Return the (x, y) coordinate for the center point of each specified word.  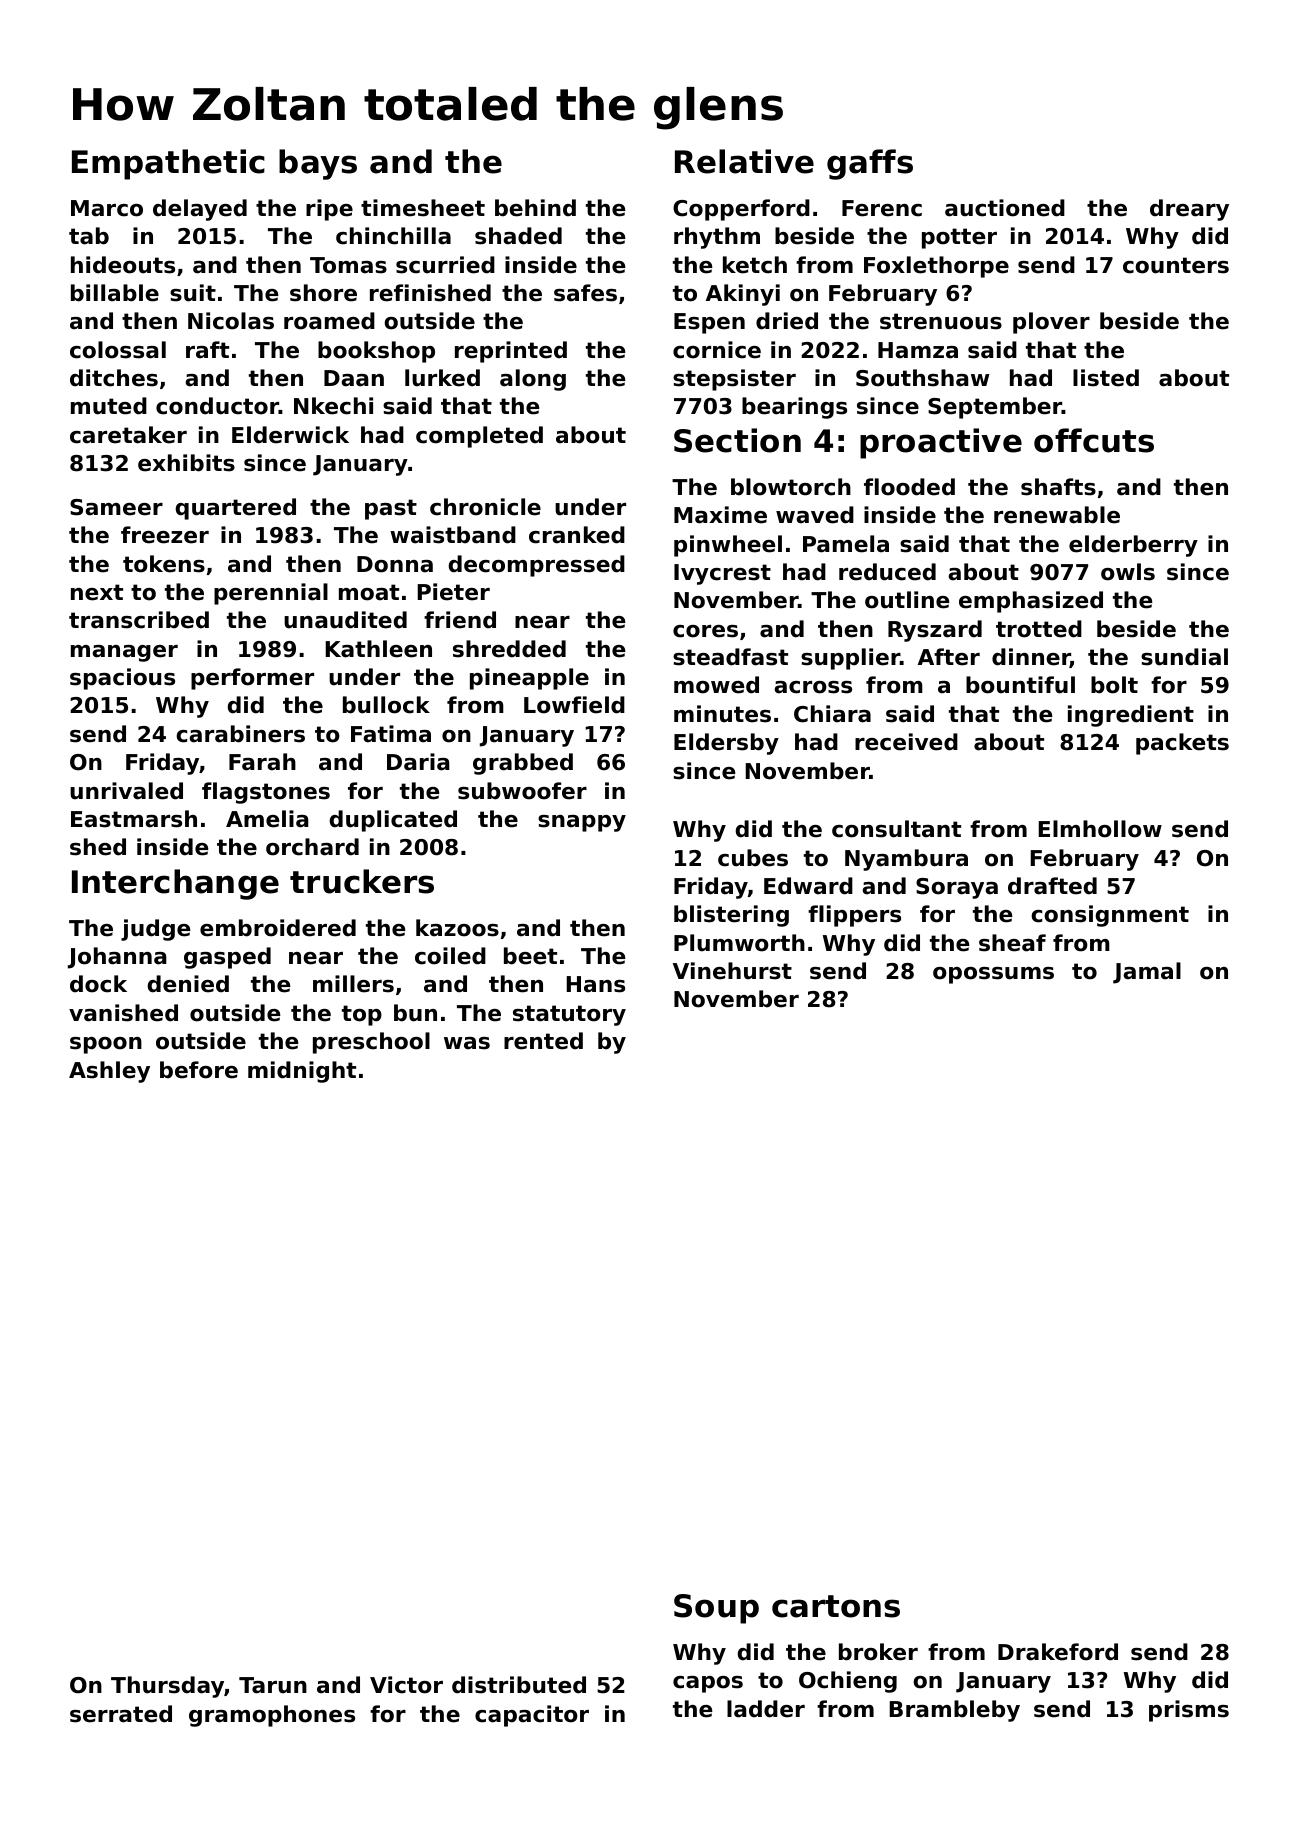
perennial (271, 594)
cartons (836, 1606)
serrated (121, 1714)
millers (353, 984)
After (949, 657)
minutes (722, 714)
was (467, 1043)
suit (193, 293)
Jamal (1147, 973)
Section (737, 440)
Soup (716, 1609)
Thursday (167, 1687)
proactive (941, 443)
